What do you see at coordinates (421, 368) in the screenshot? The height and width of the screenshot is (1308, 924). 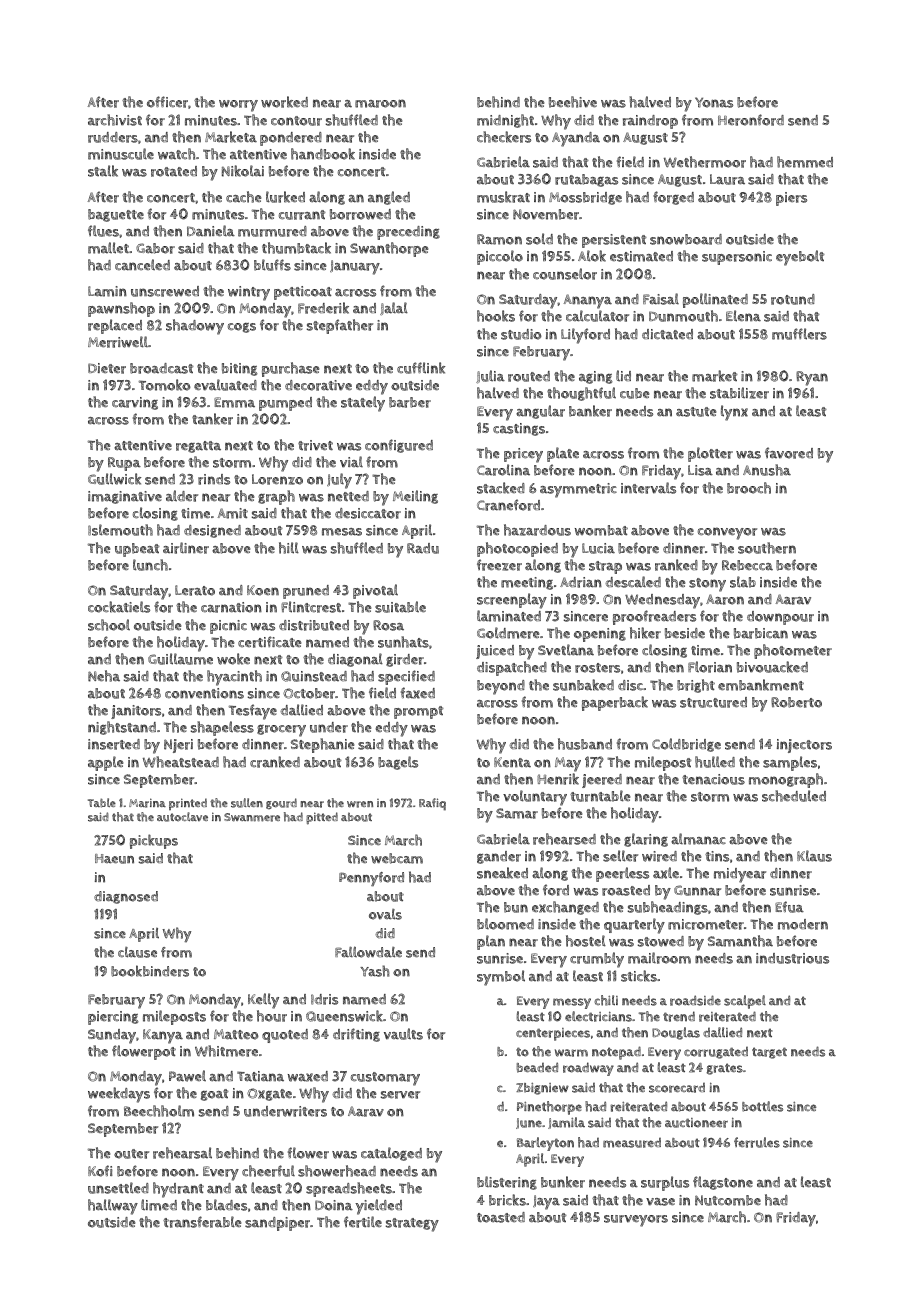 I see `cufflink` at bounding box center [421, 368].
